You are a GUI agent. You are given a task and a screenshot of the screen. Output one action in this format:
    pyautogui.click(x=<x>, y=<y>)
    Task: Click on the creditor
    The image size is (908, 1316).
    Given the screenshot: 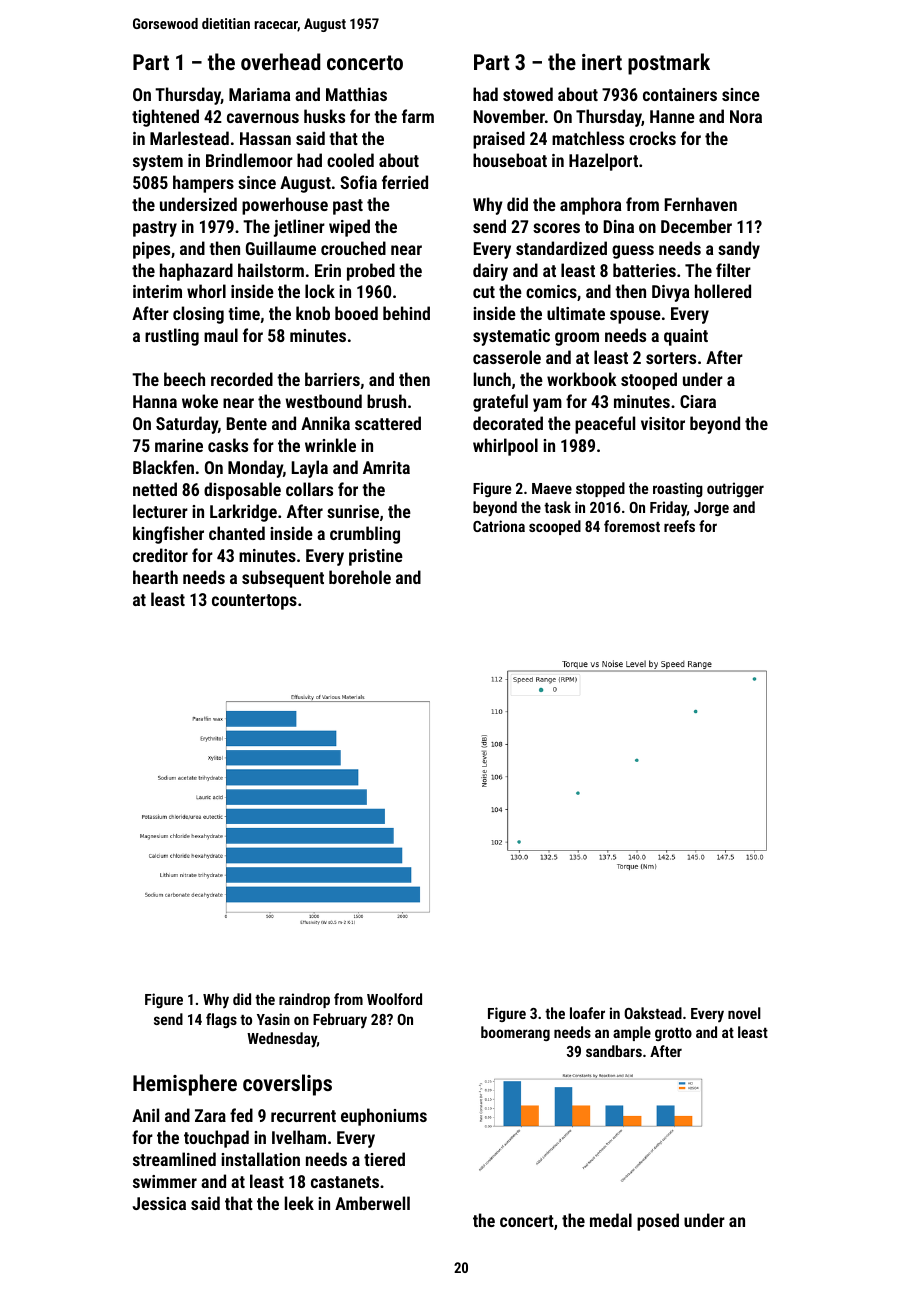 What is the action you would take?
    pyautogui.click(x=160, y=555)
